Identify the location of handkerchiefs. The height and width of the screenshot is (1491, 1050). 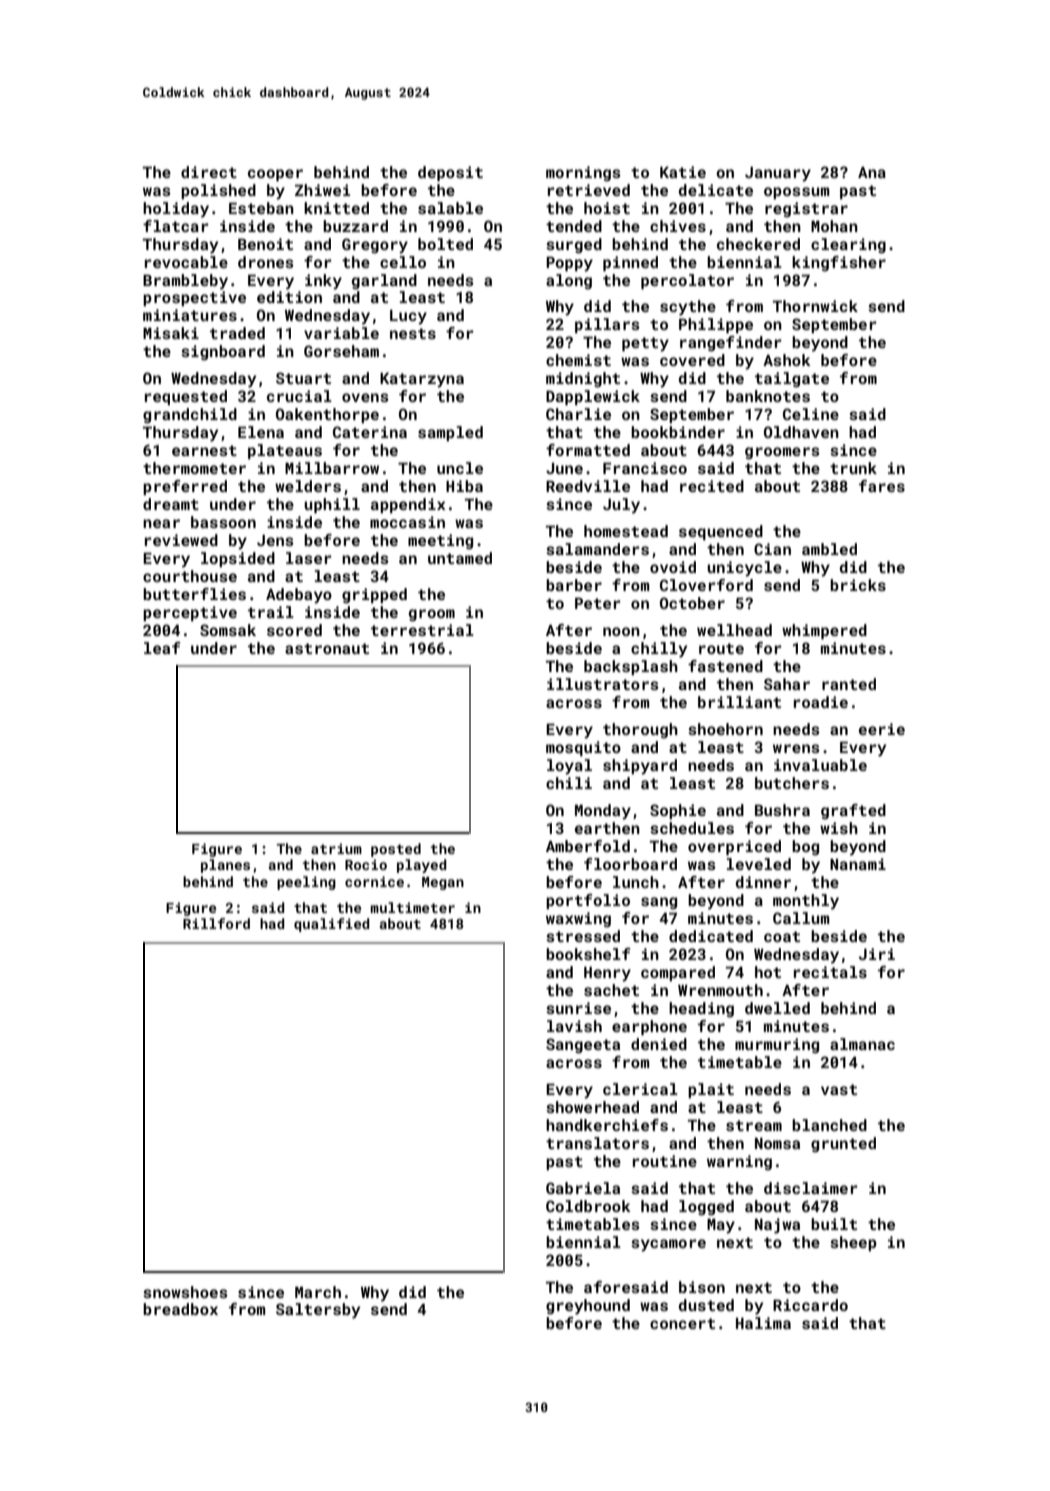
(607, 1125).
